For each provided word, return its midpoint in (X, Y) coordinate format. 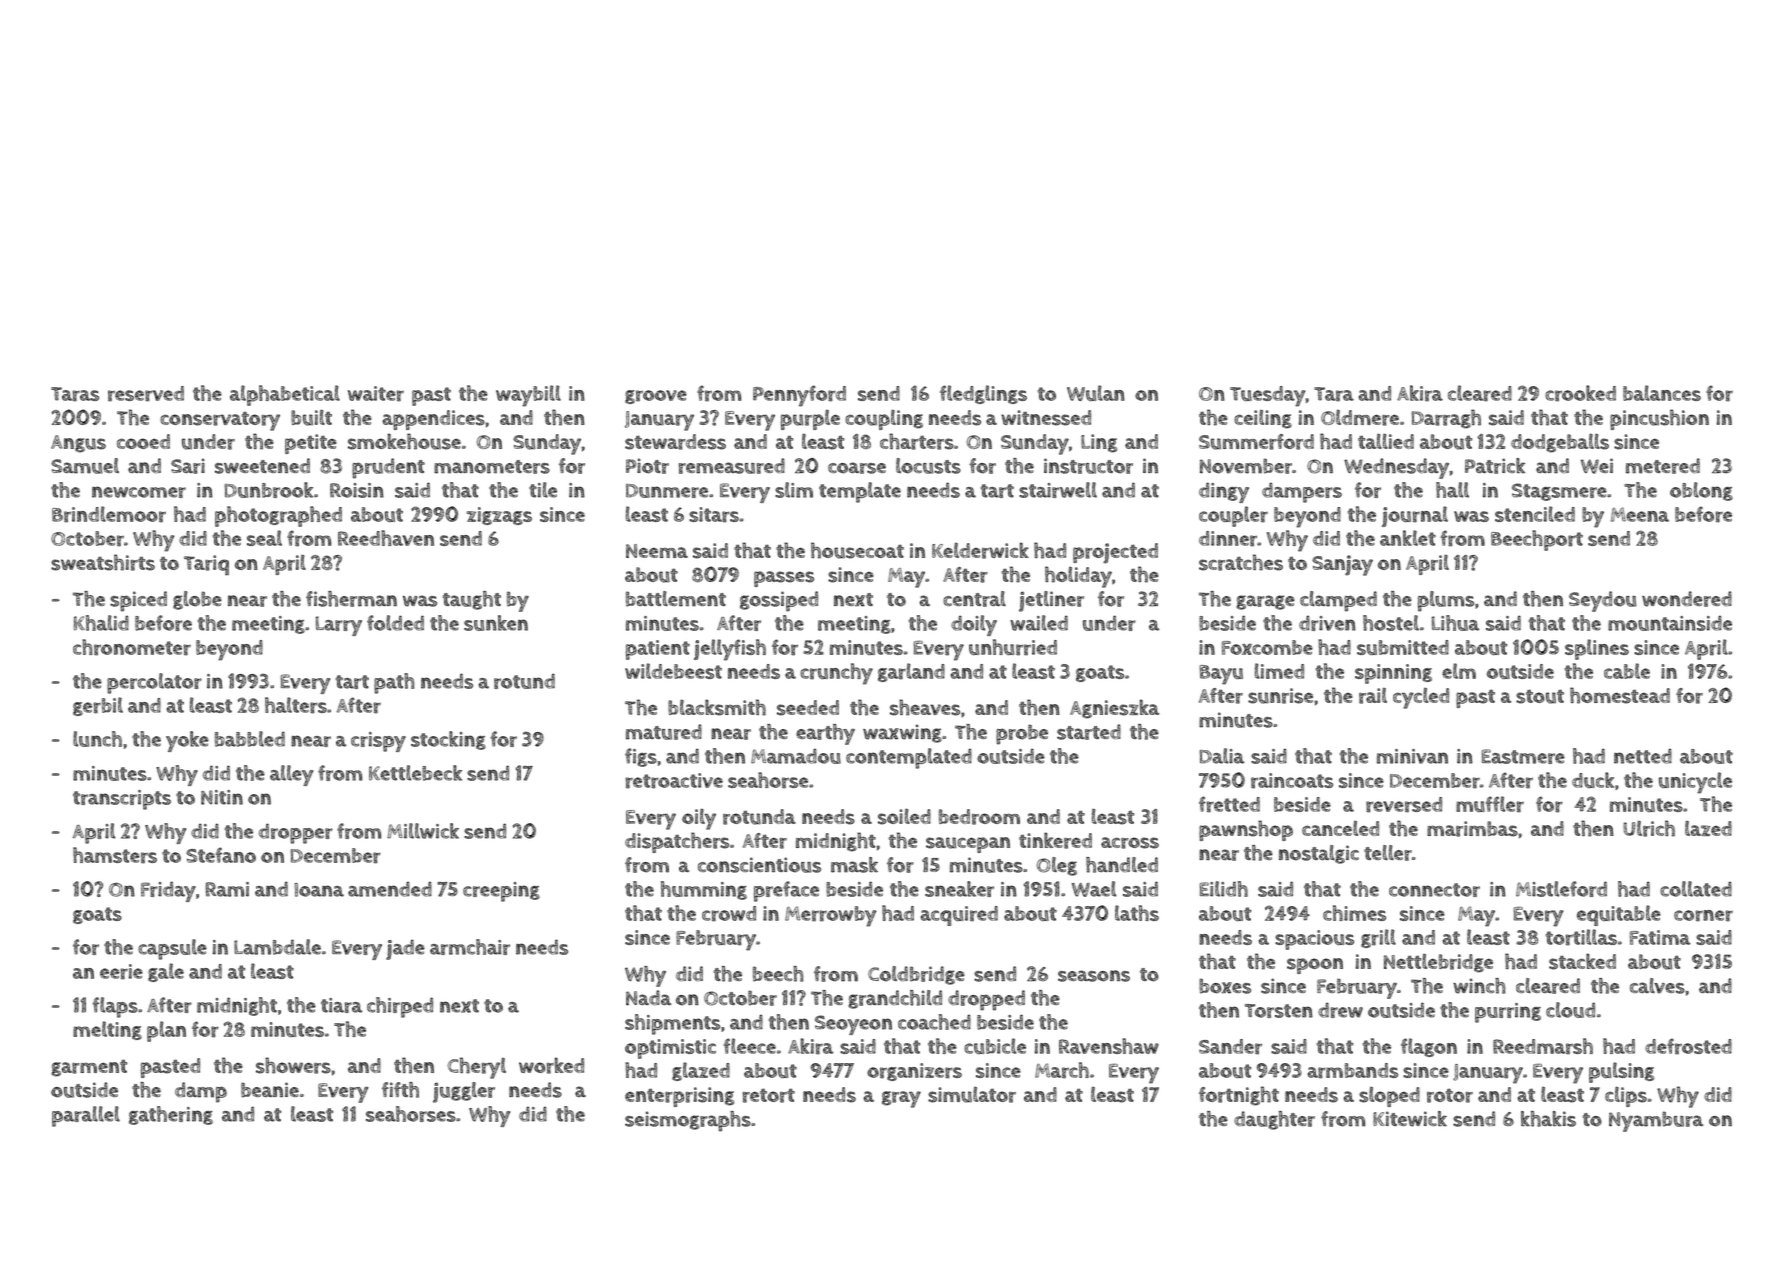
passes (784, 579)
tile (543, 490)
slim (794, 490)
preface (786, 891)
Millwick (423, 831)
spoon (1315, 966)
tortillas (1581, 937)
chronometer (132, 647)
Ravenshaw (1109, 1046)
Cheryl (476, 1068)
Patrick (1495, 466)
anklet (1408, 538)
